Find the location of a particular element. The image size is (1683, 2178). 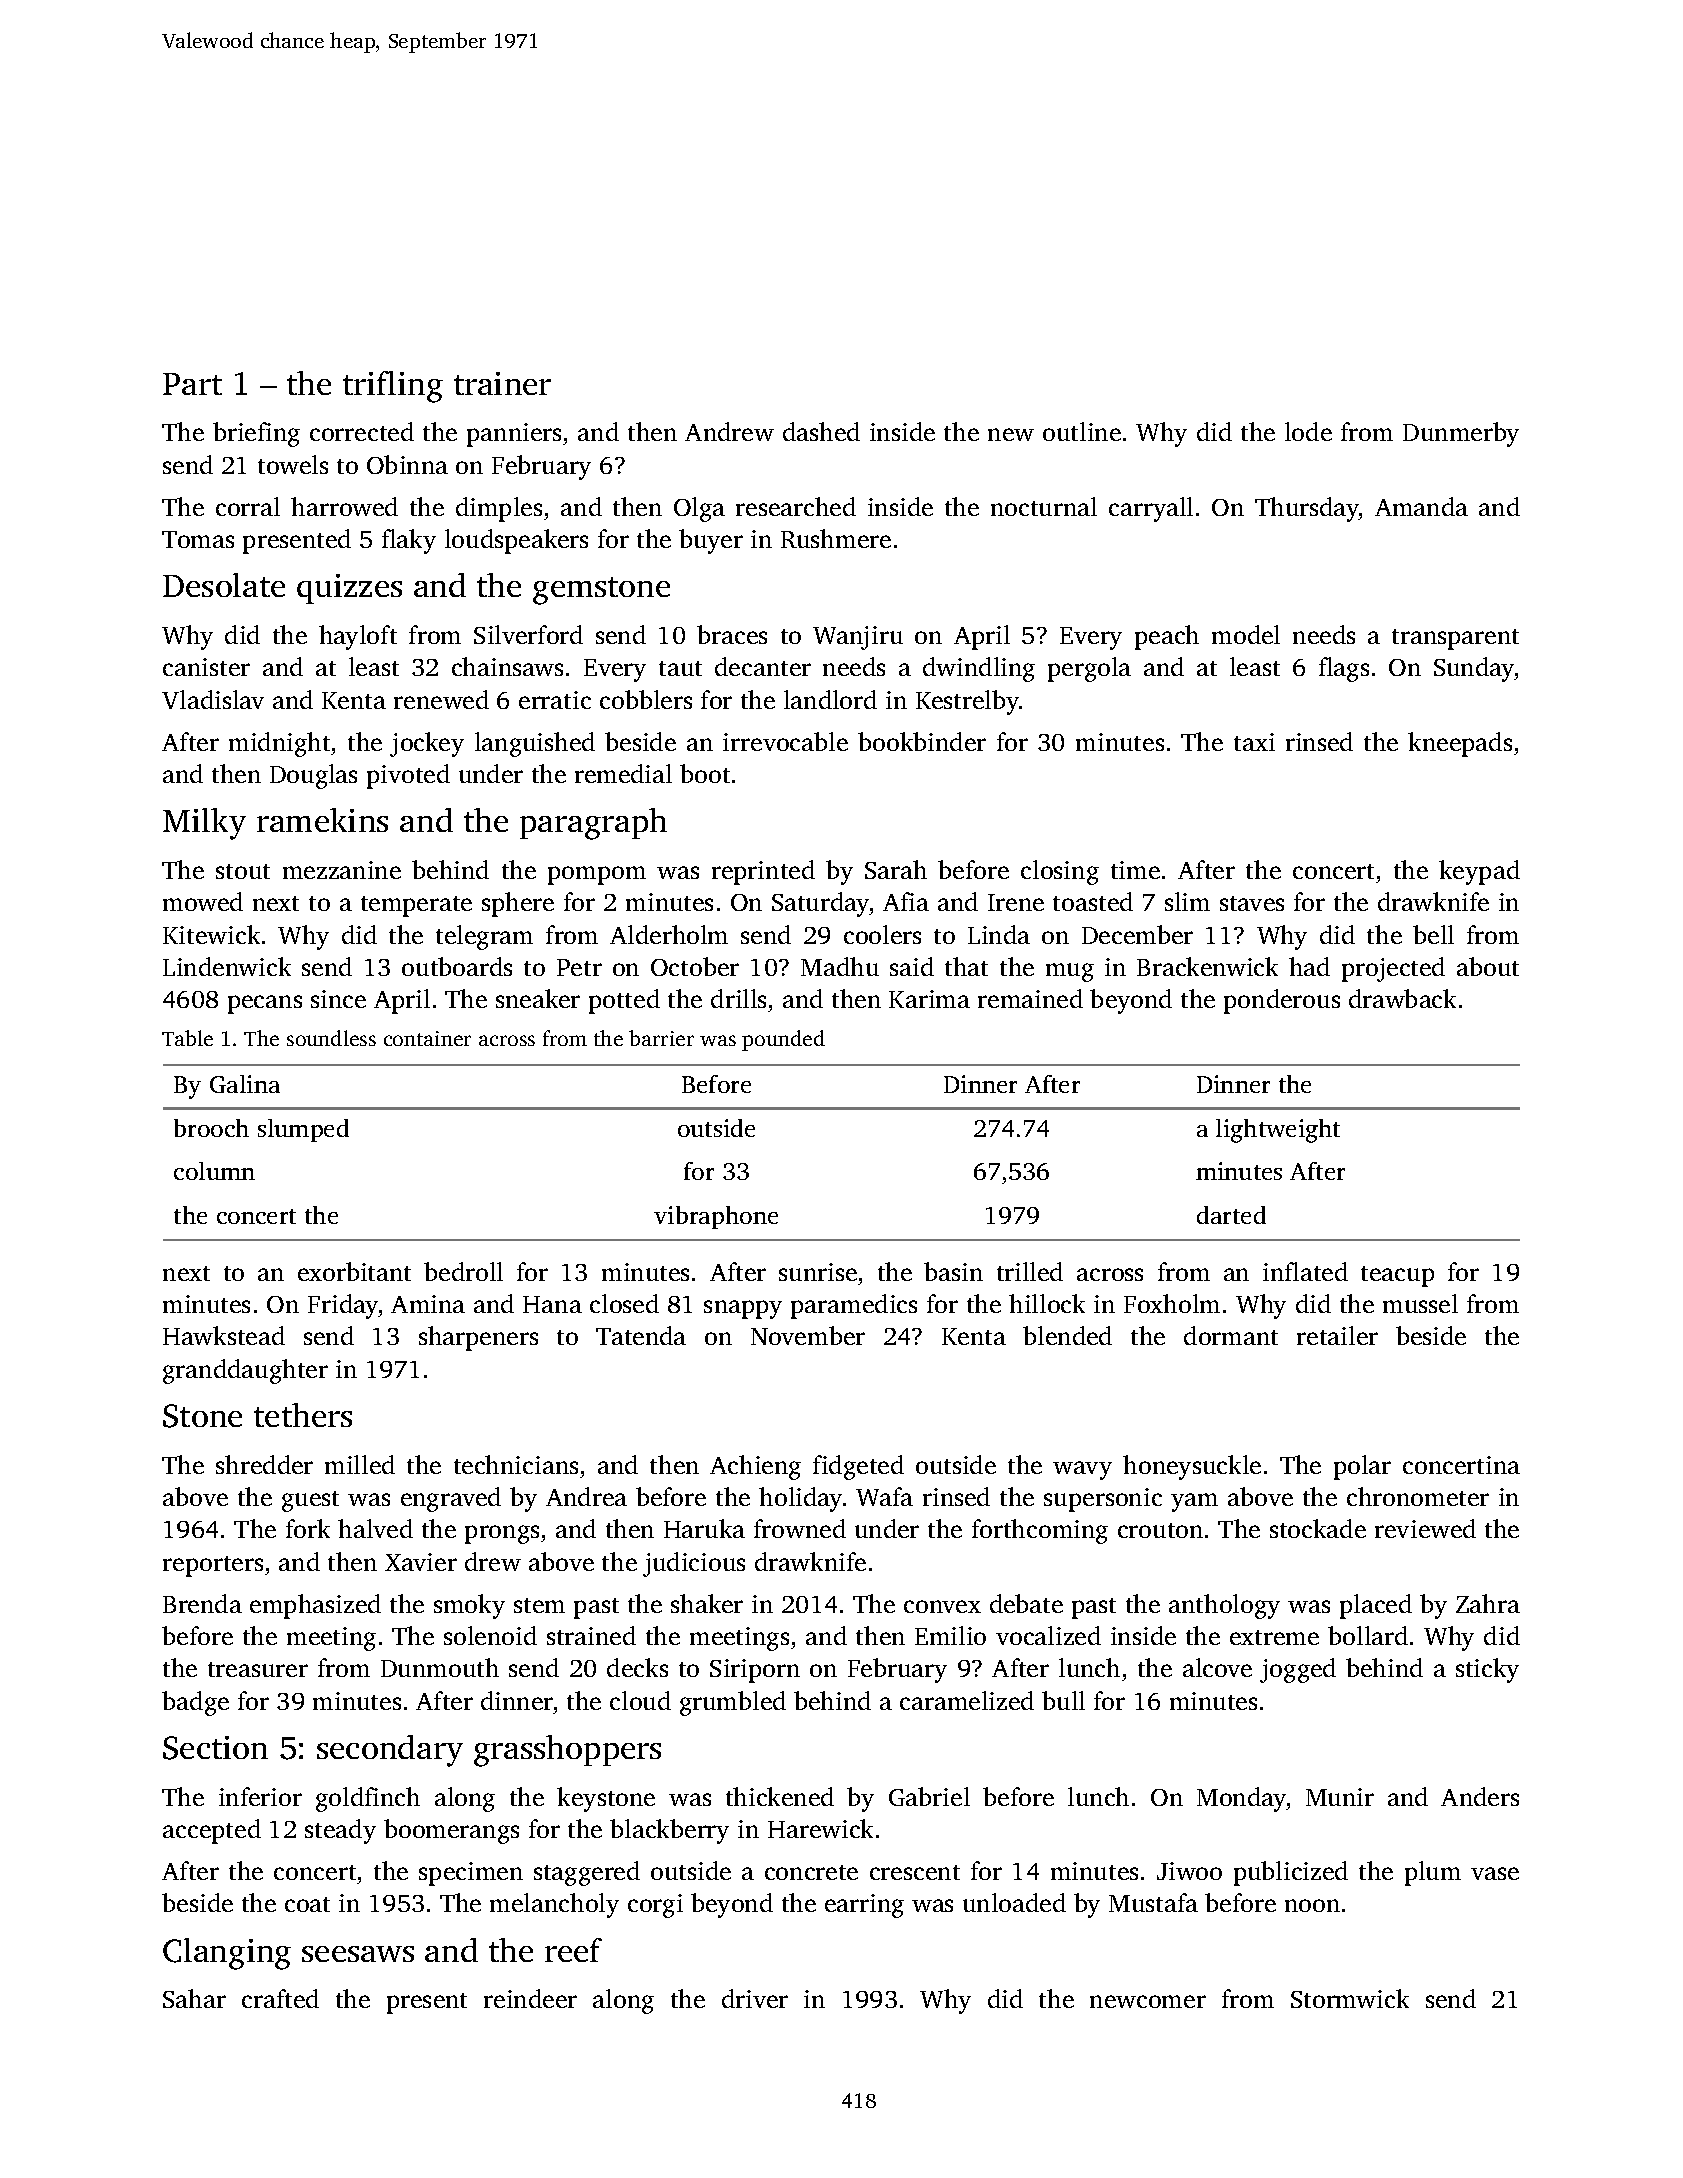

supersonic is located at coordinates (1103, 1500).
